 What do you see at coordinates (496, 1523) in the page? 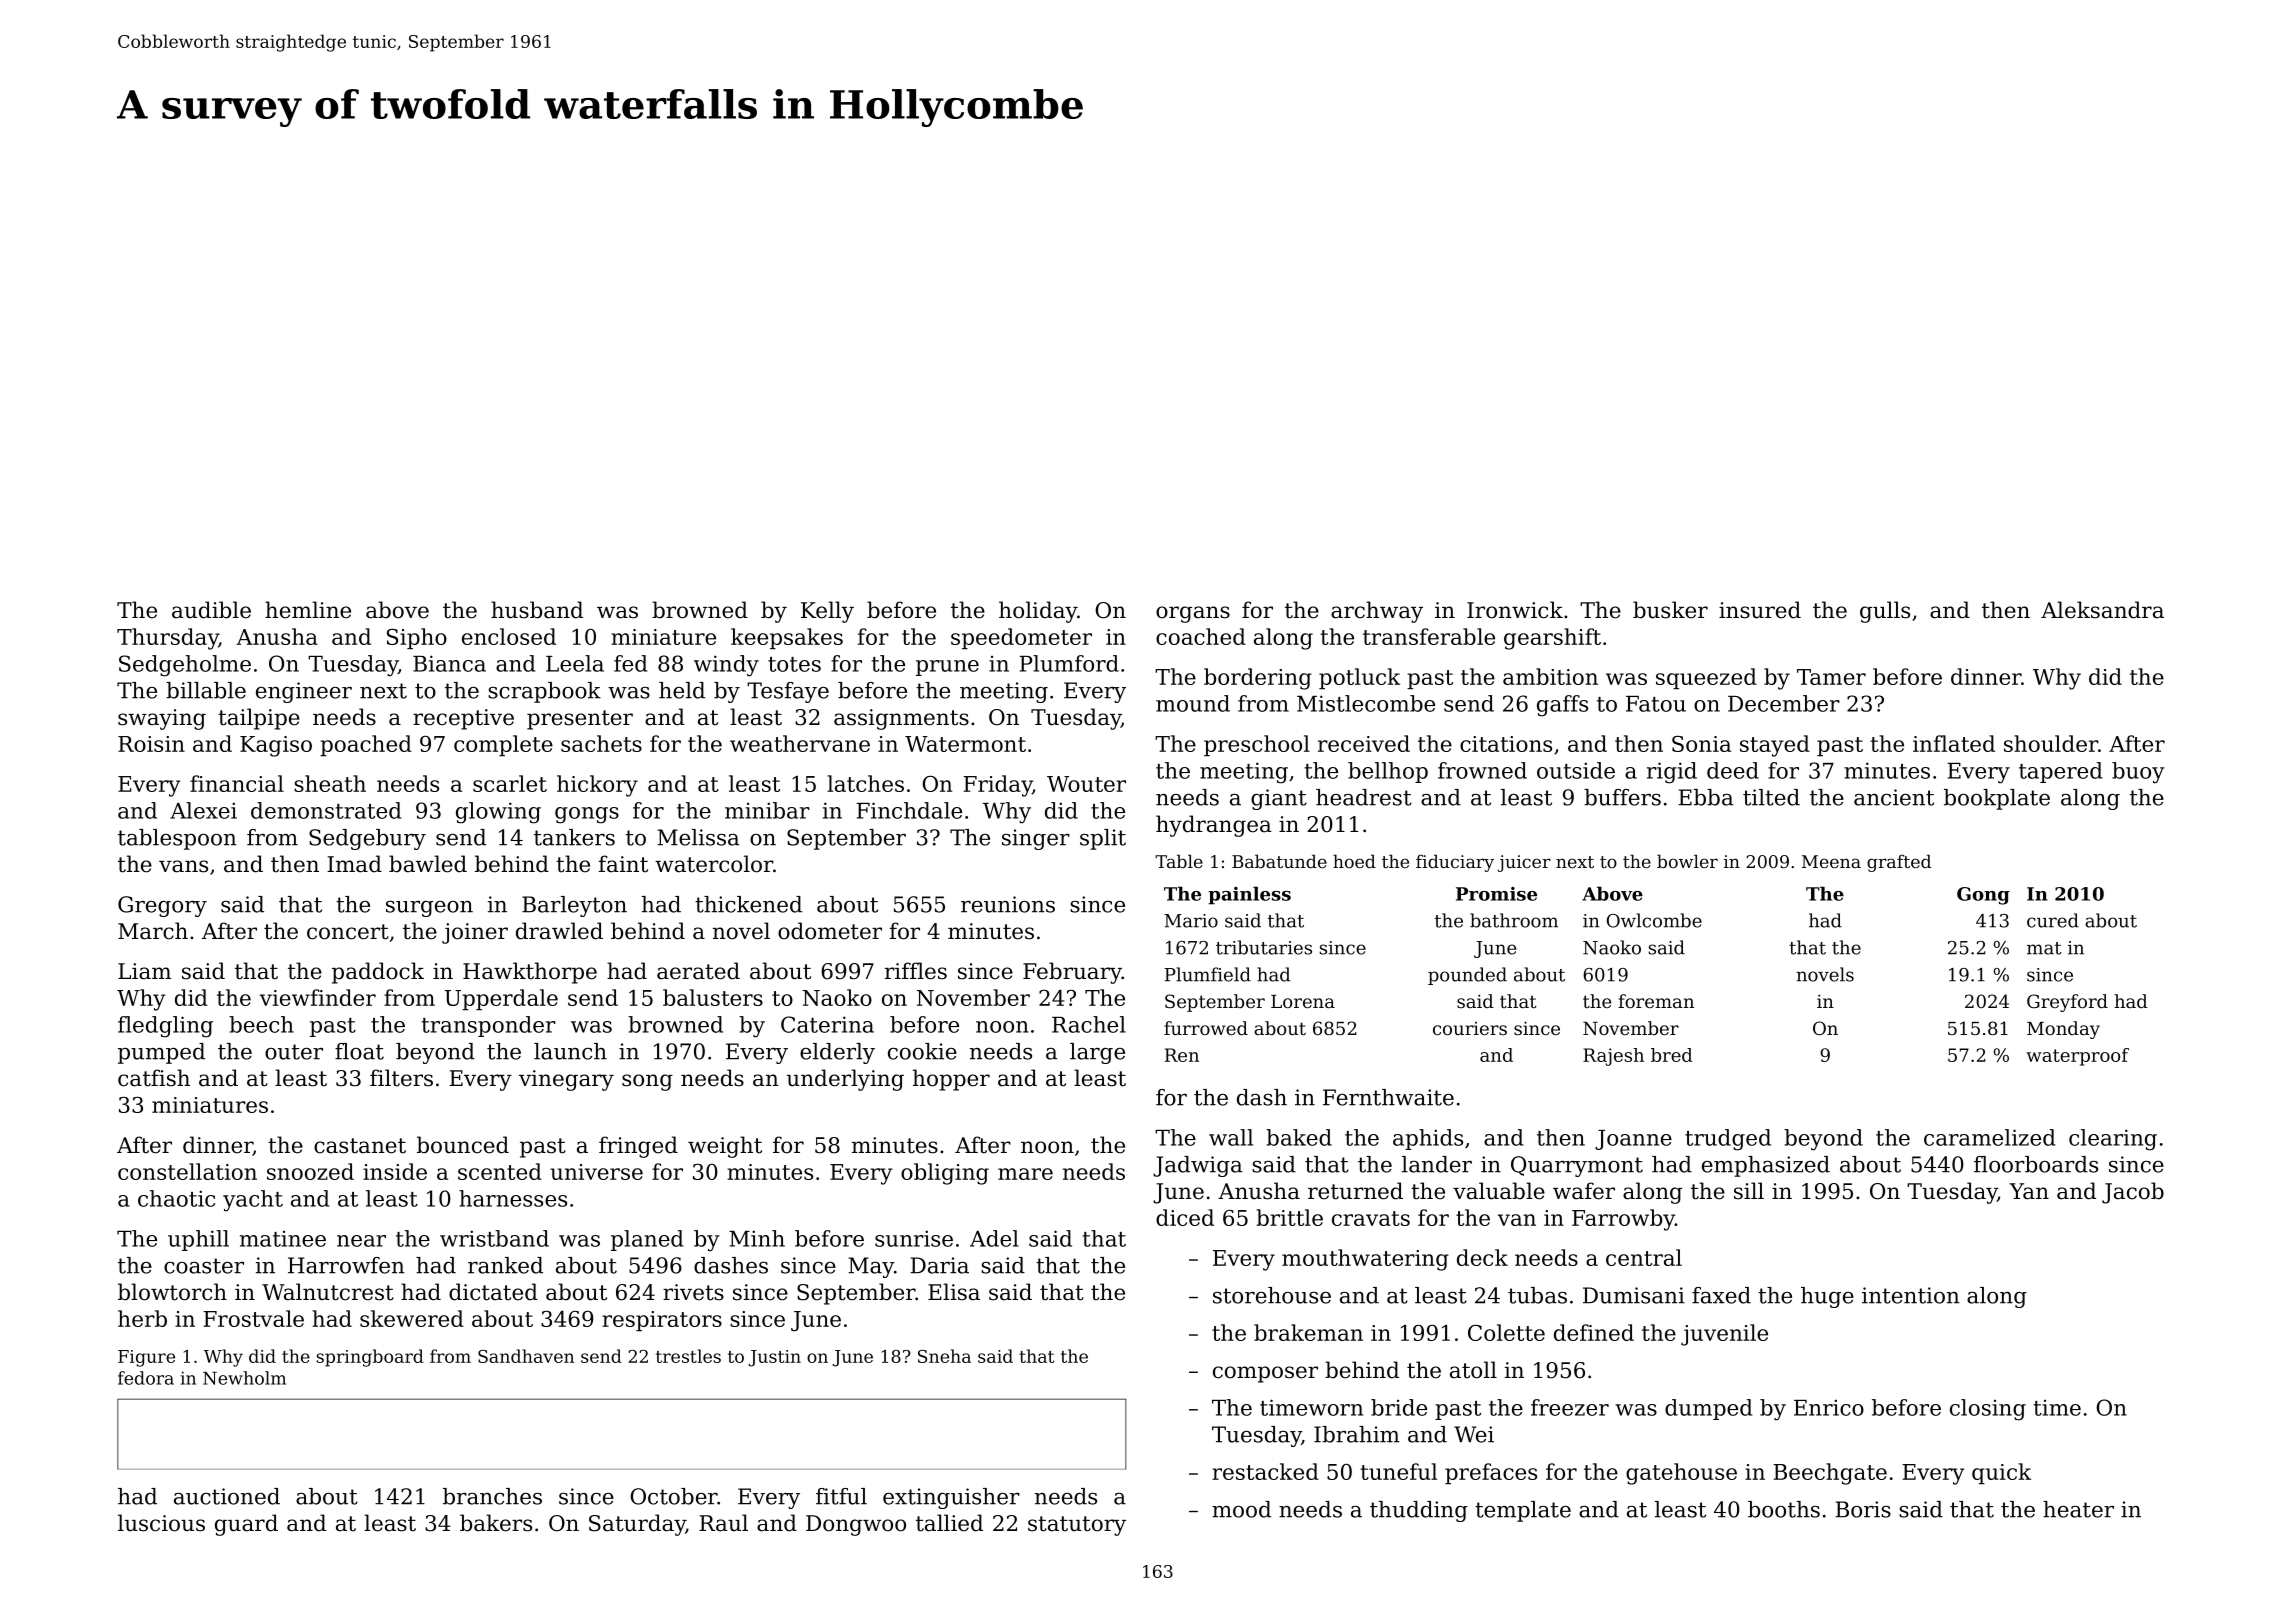
I see `bakers` at bounding box center [496, 1523].
